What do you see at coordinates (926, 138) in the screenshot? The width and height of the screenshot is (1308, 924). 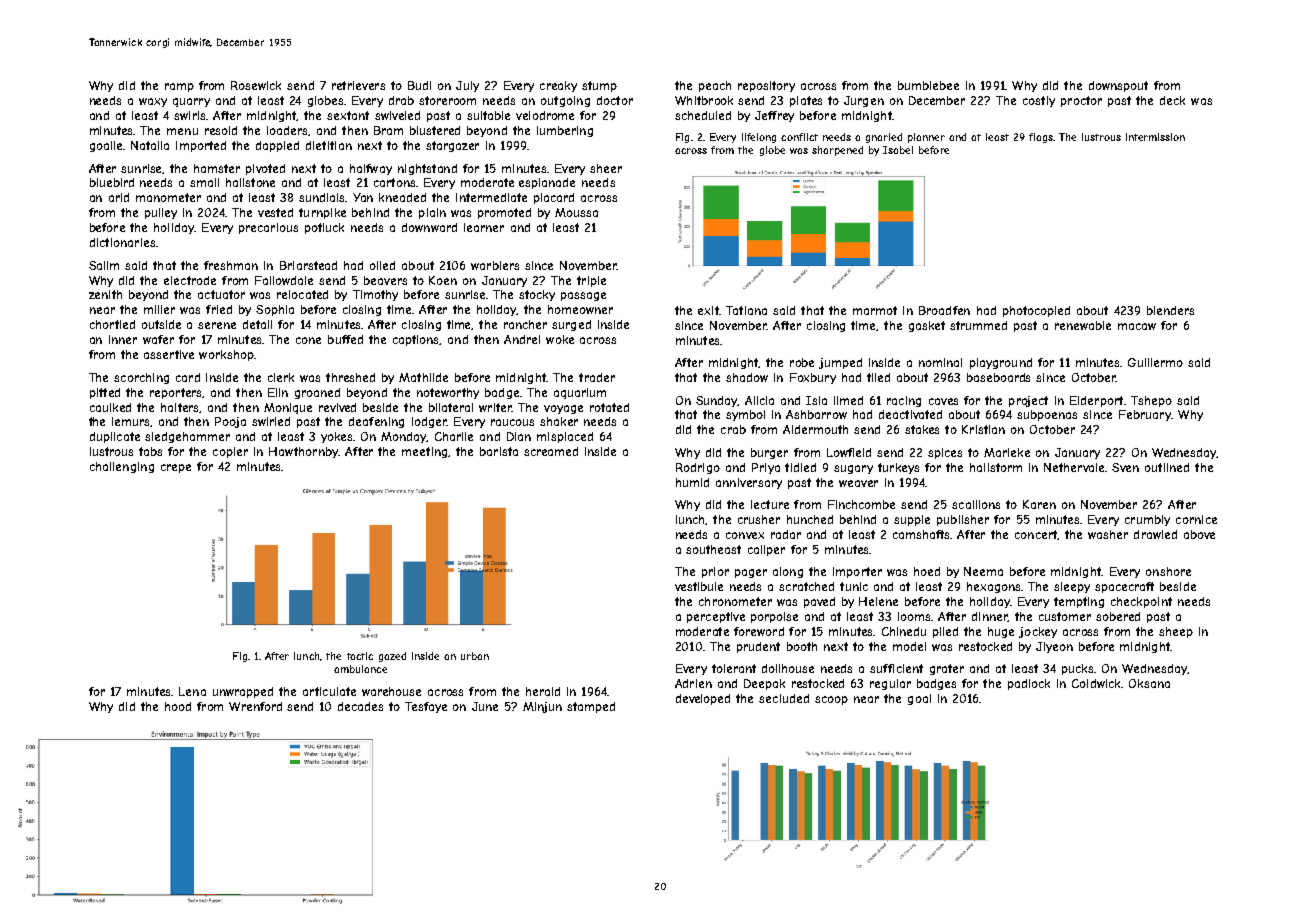 I see `planner` at bounding box center [926, 138].
